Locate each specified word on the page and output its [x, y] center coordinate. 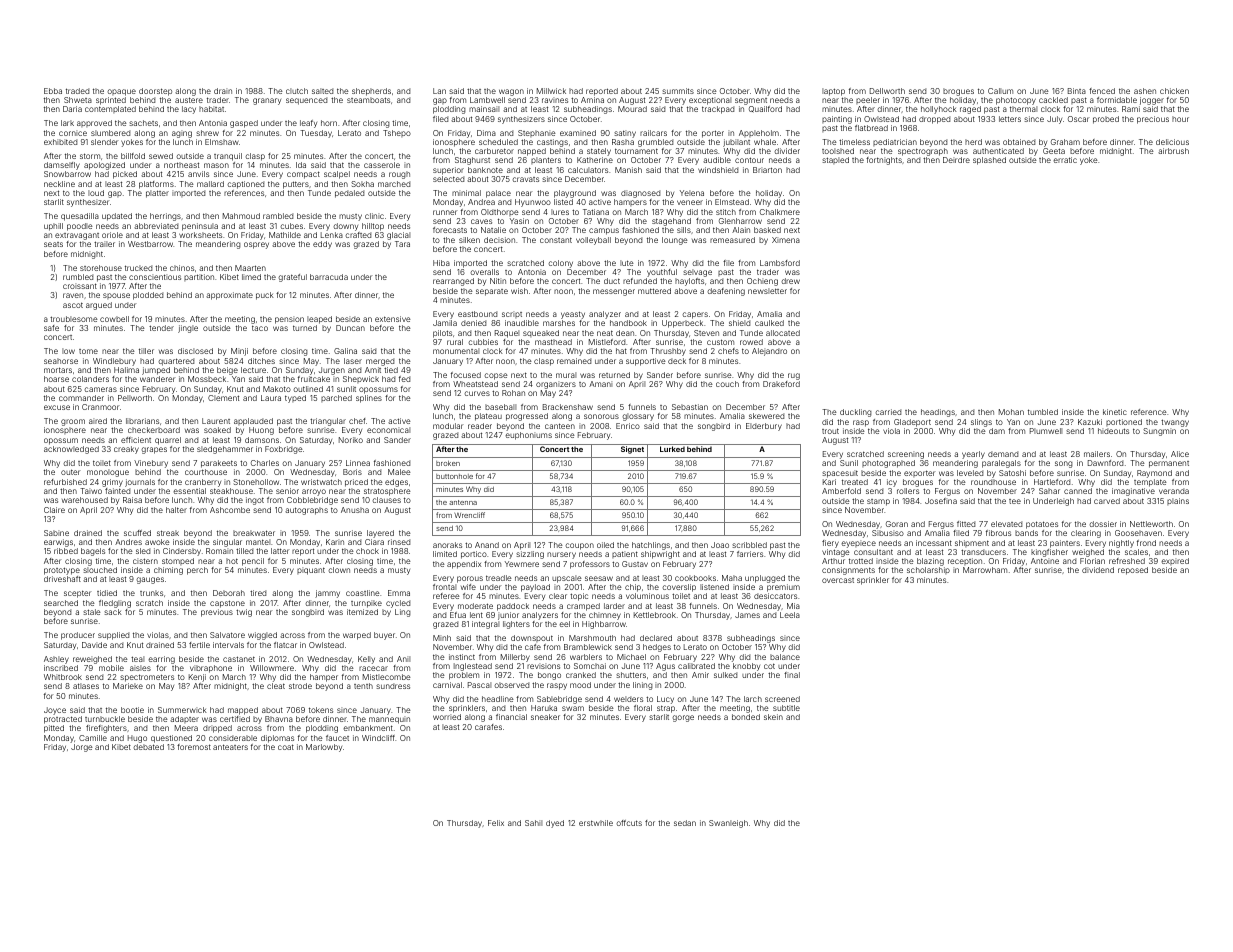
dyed [555, 824]
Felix [496, 823]
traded [77, 91]
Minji [239, 352]
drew [790, 281]
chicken [1174, 91]
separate [492, 292]
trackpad [718, 110]
